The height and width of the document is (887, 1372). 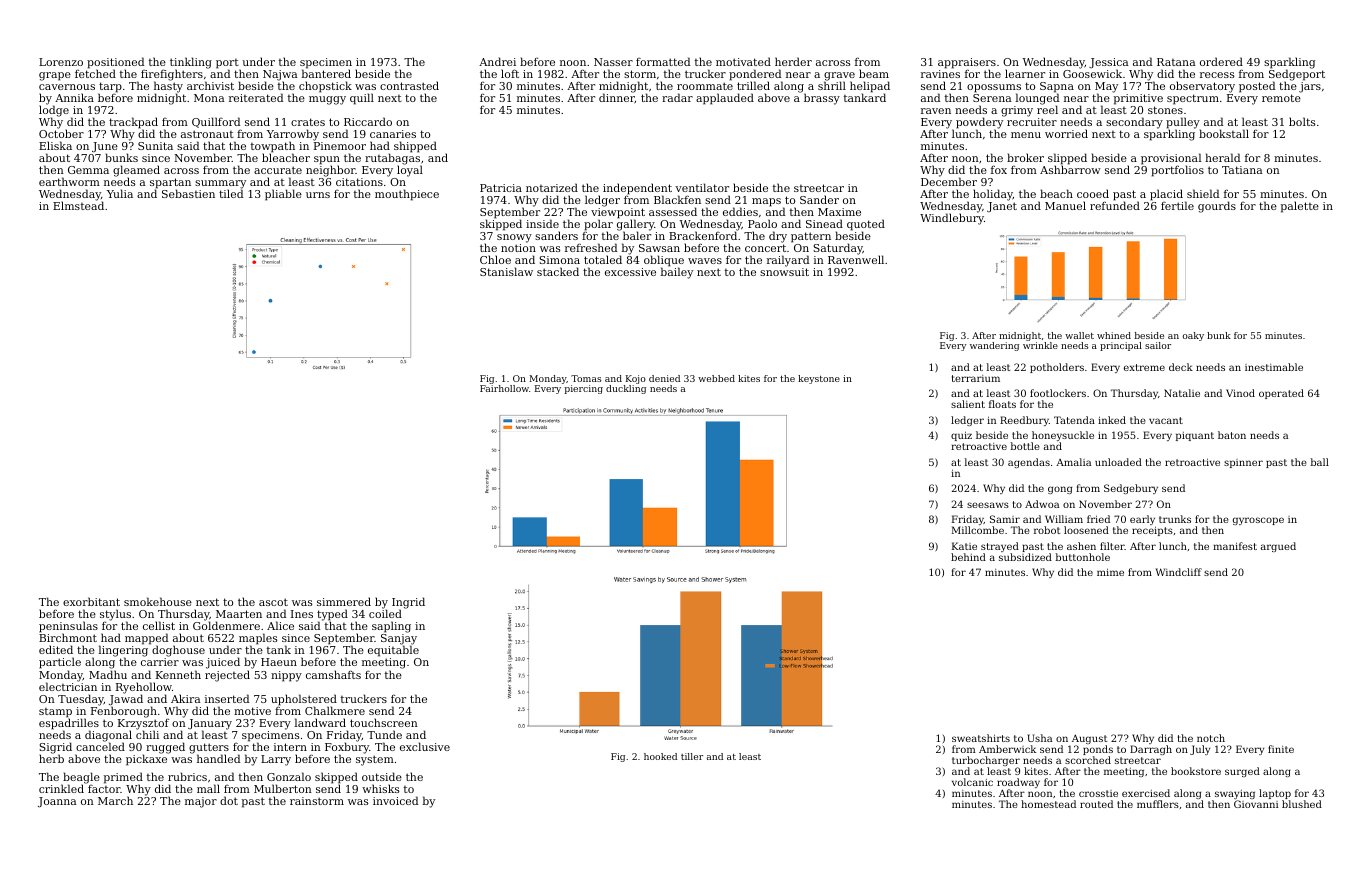 I want to click on notion, so click(x=518, y=248).
